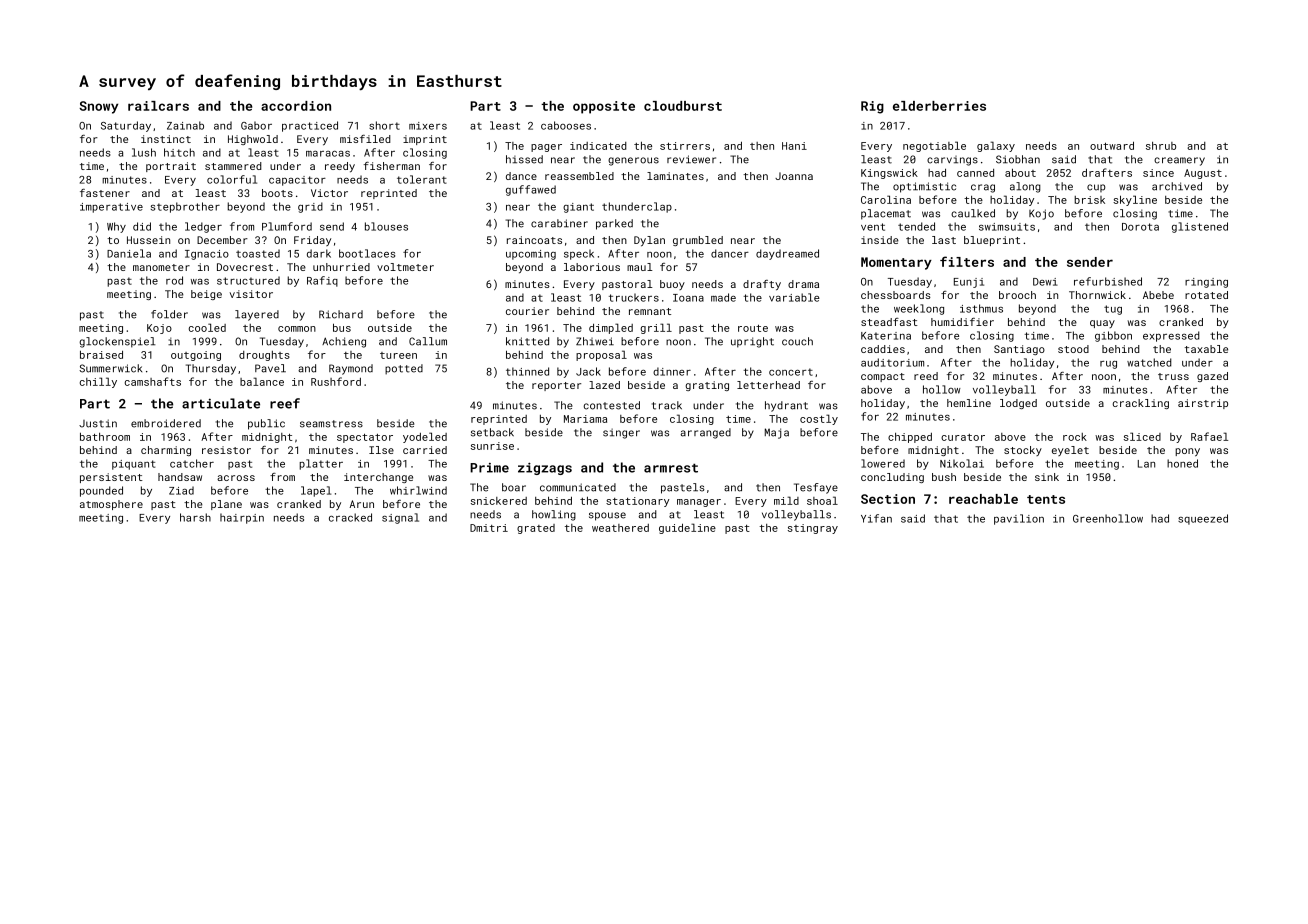 The width and height of the page is (1308, 924). Describe the element at coordinates (1212, 377) in the page. I see `gazed` at that location.
